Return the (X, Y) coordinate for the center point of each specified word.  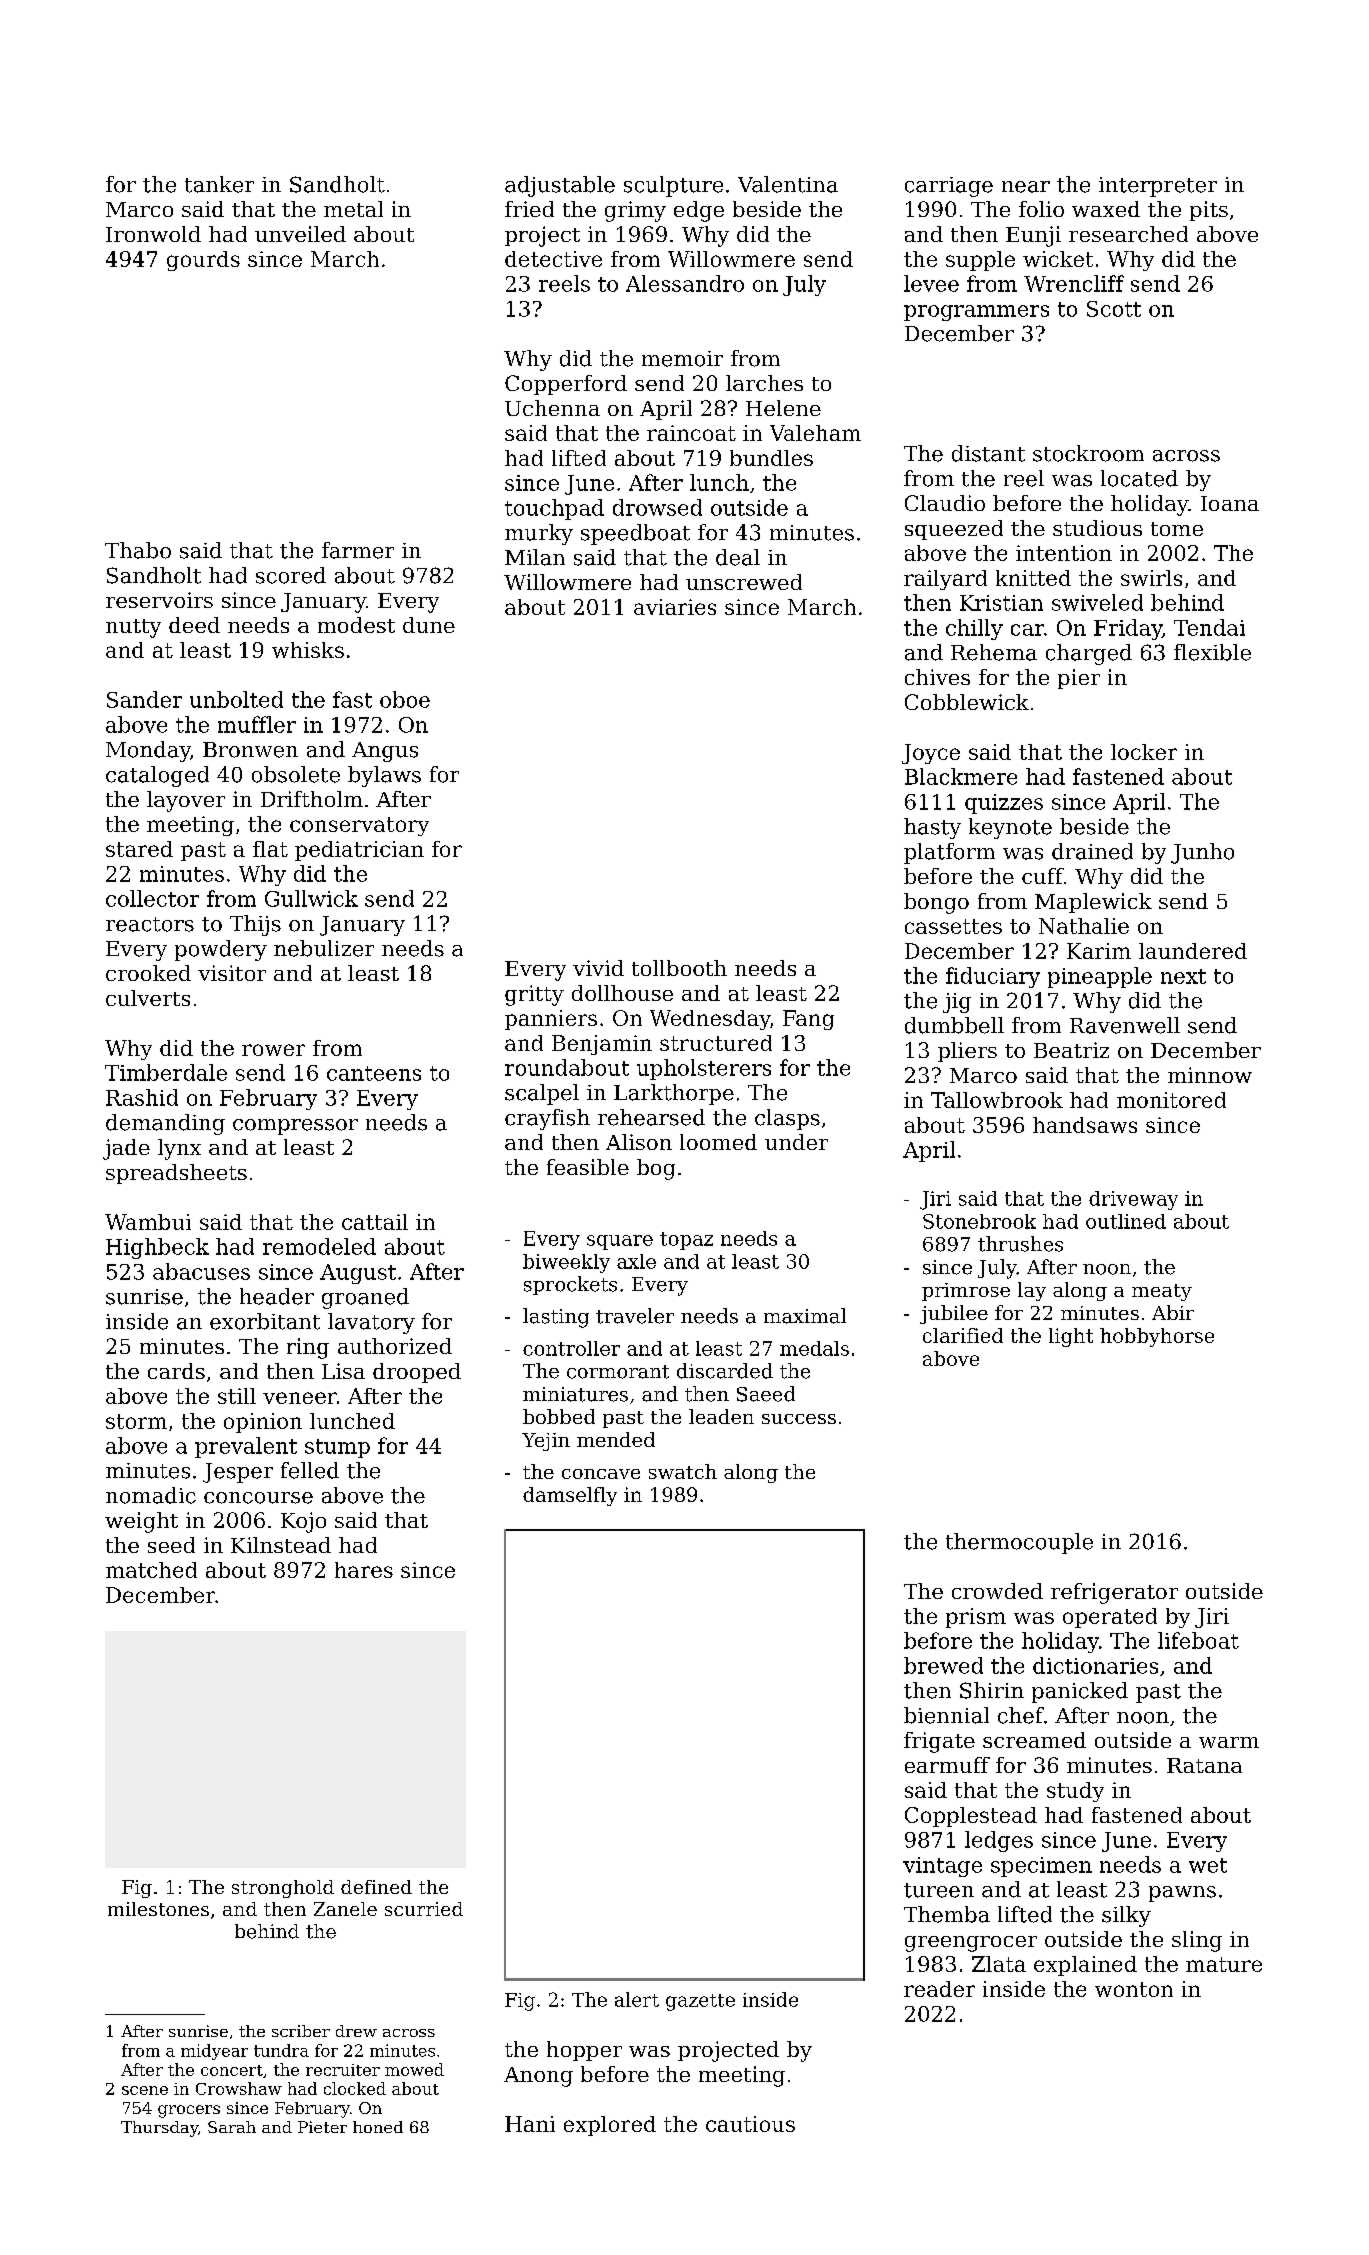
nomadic (151, 1495)
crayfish (547, 1119)
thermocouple (1019, 1543)
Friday (1128, 629)
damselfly (570, 1496)
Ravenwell (1125, 1025)
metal (353, 209)
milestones (158, 1909)
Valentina (788, 184)
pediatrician (359, 851)
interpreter (1158, 187)
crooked (148, 973)
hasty (932, 828)
